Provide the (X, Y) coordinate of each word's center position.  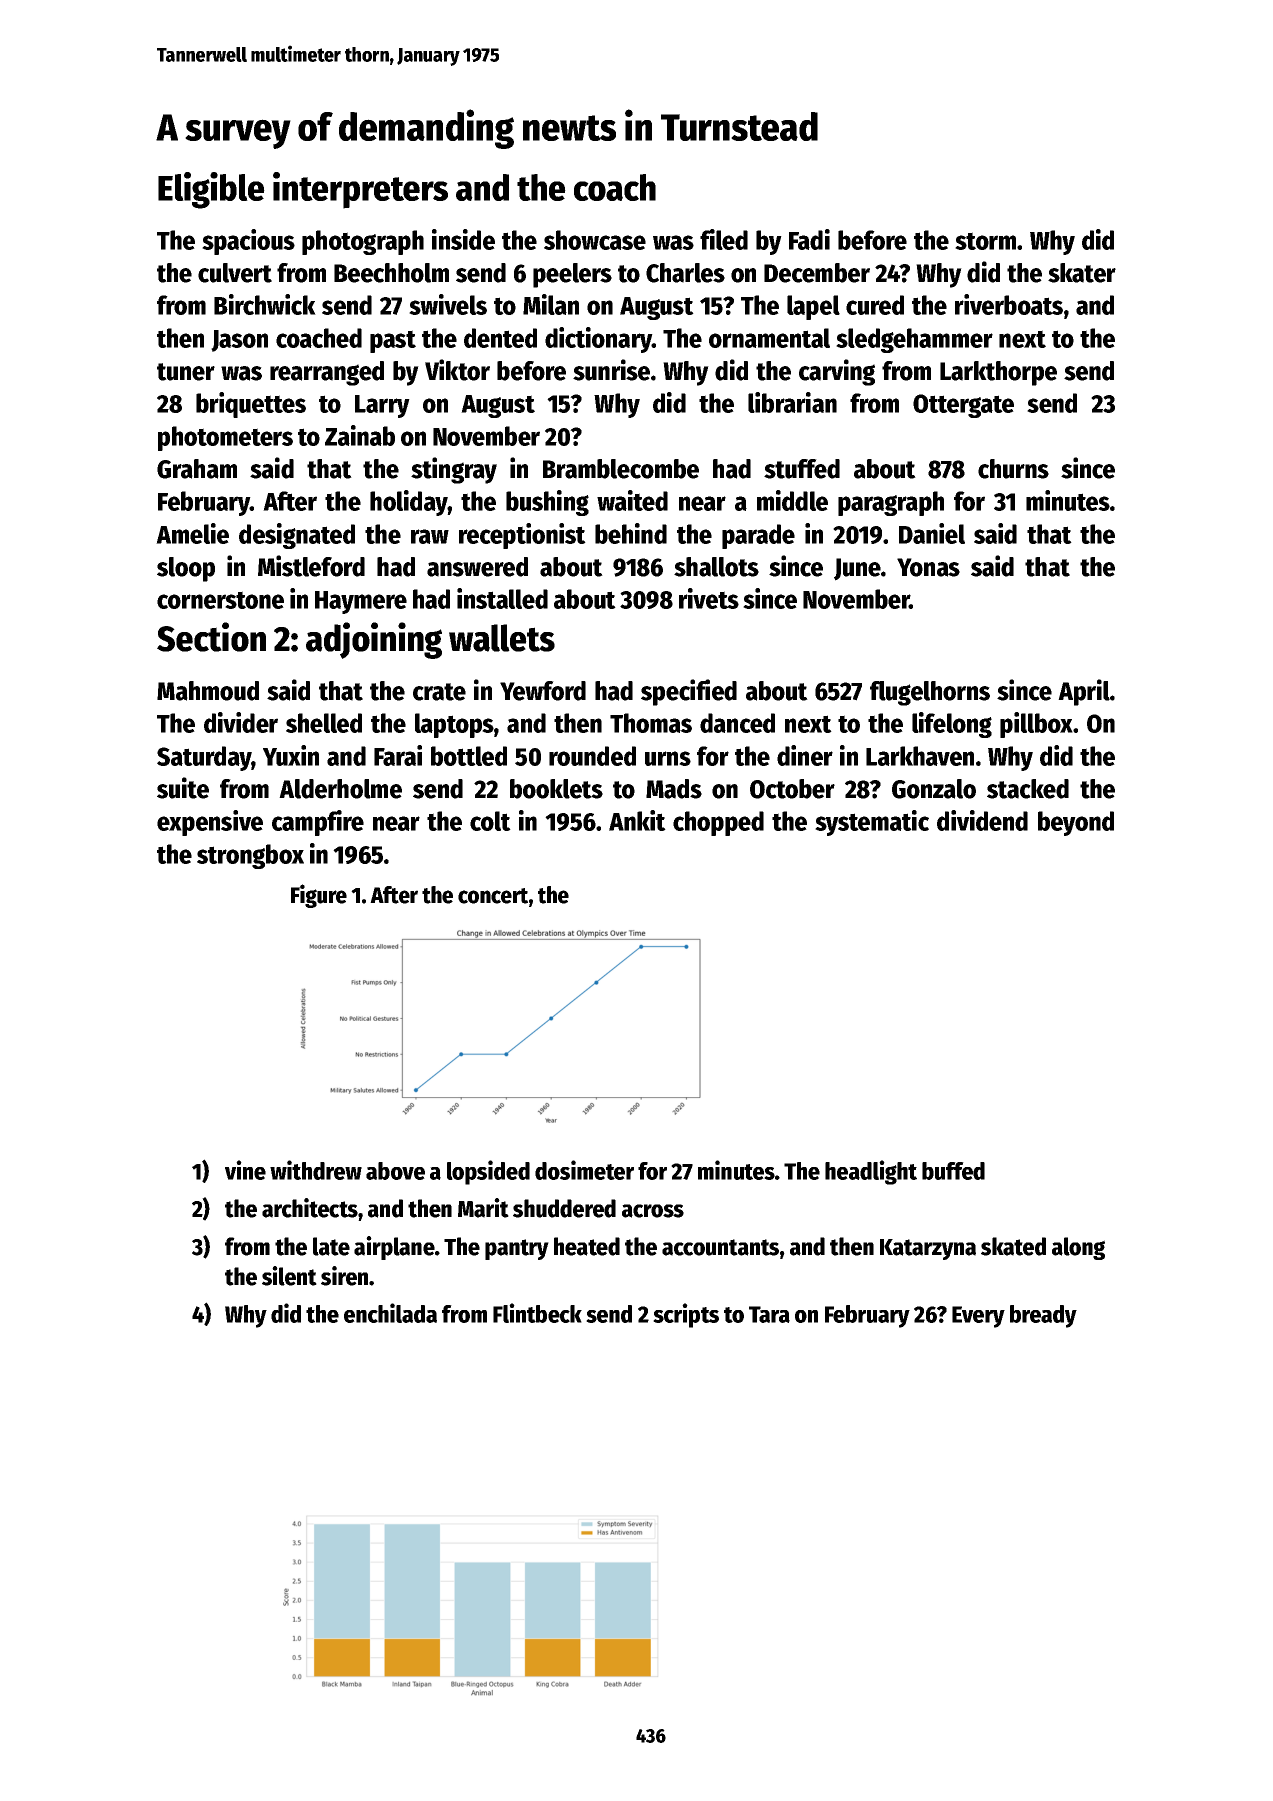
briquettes (251, 405)
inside (463, 239)
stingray (454, 470)
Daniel (932, 533)
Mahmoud (208, 691)
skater (1082, 273)
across (653, 1211)
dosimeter (584, 1170)
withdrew (316, 1170)
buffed (953, 1171)
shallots (716, 567)
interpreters (360, 190)
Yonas (928, 567)
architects (310, 1208)
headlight (871, 1172)
